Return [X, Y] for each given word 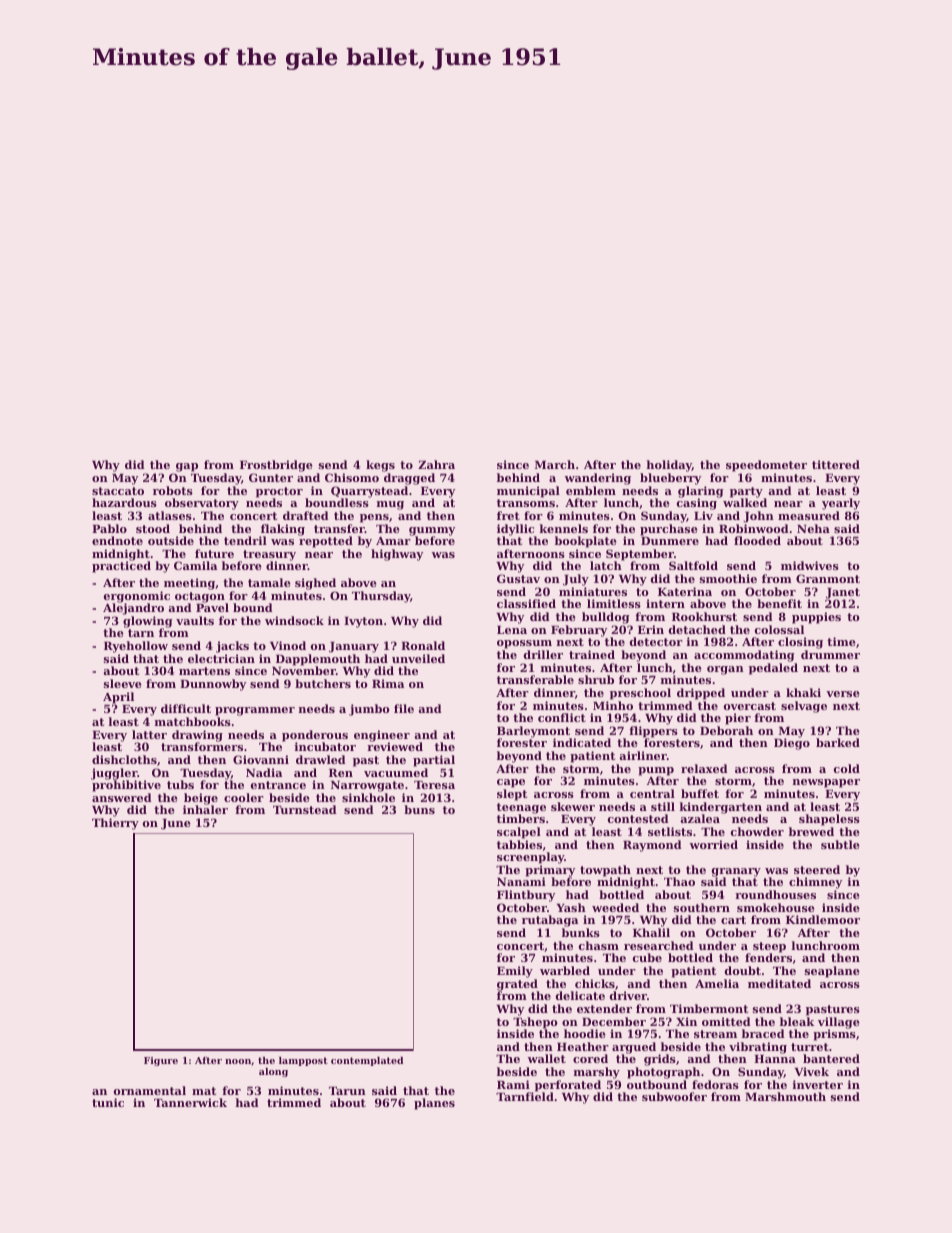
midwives [810, 565]
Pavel [212, 607]
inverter [818, 1084]
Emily [515, 972]
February [579, 631]
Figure [161, 1061]
